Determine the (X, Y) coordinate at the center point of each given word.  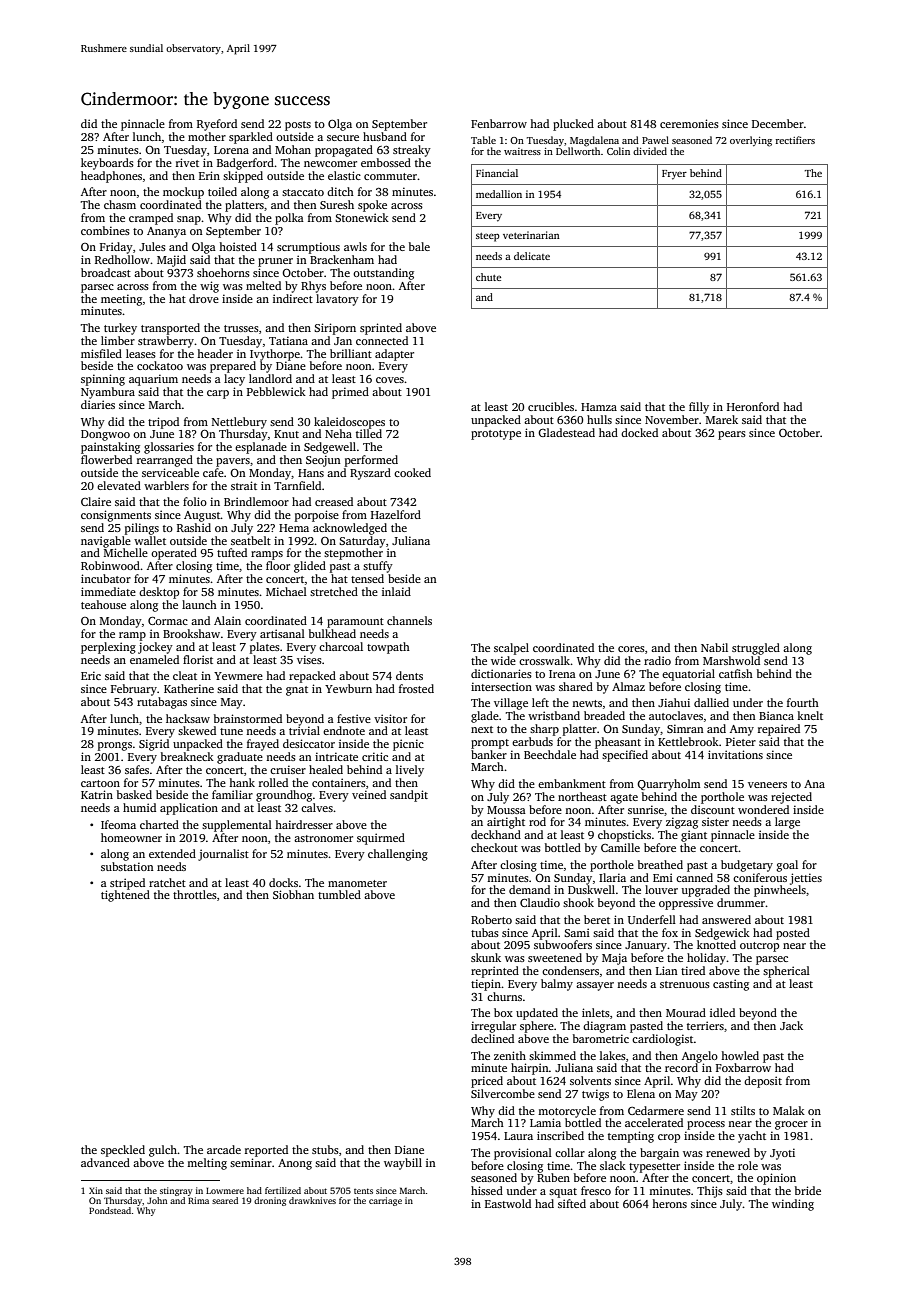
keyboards (107, 164)
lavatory (337, 300)
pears (732, 435)
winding (793, 1205)
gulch (163, 1151)
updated (537, 1014)
